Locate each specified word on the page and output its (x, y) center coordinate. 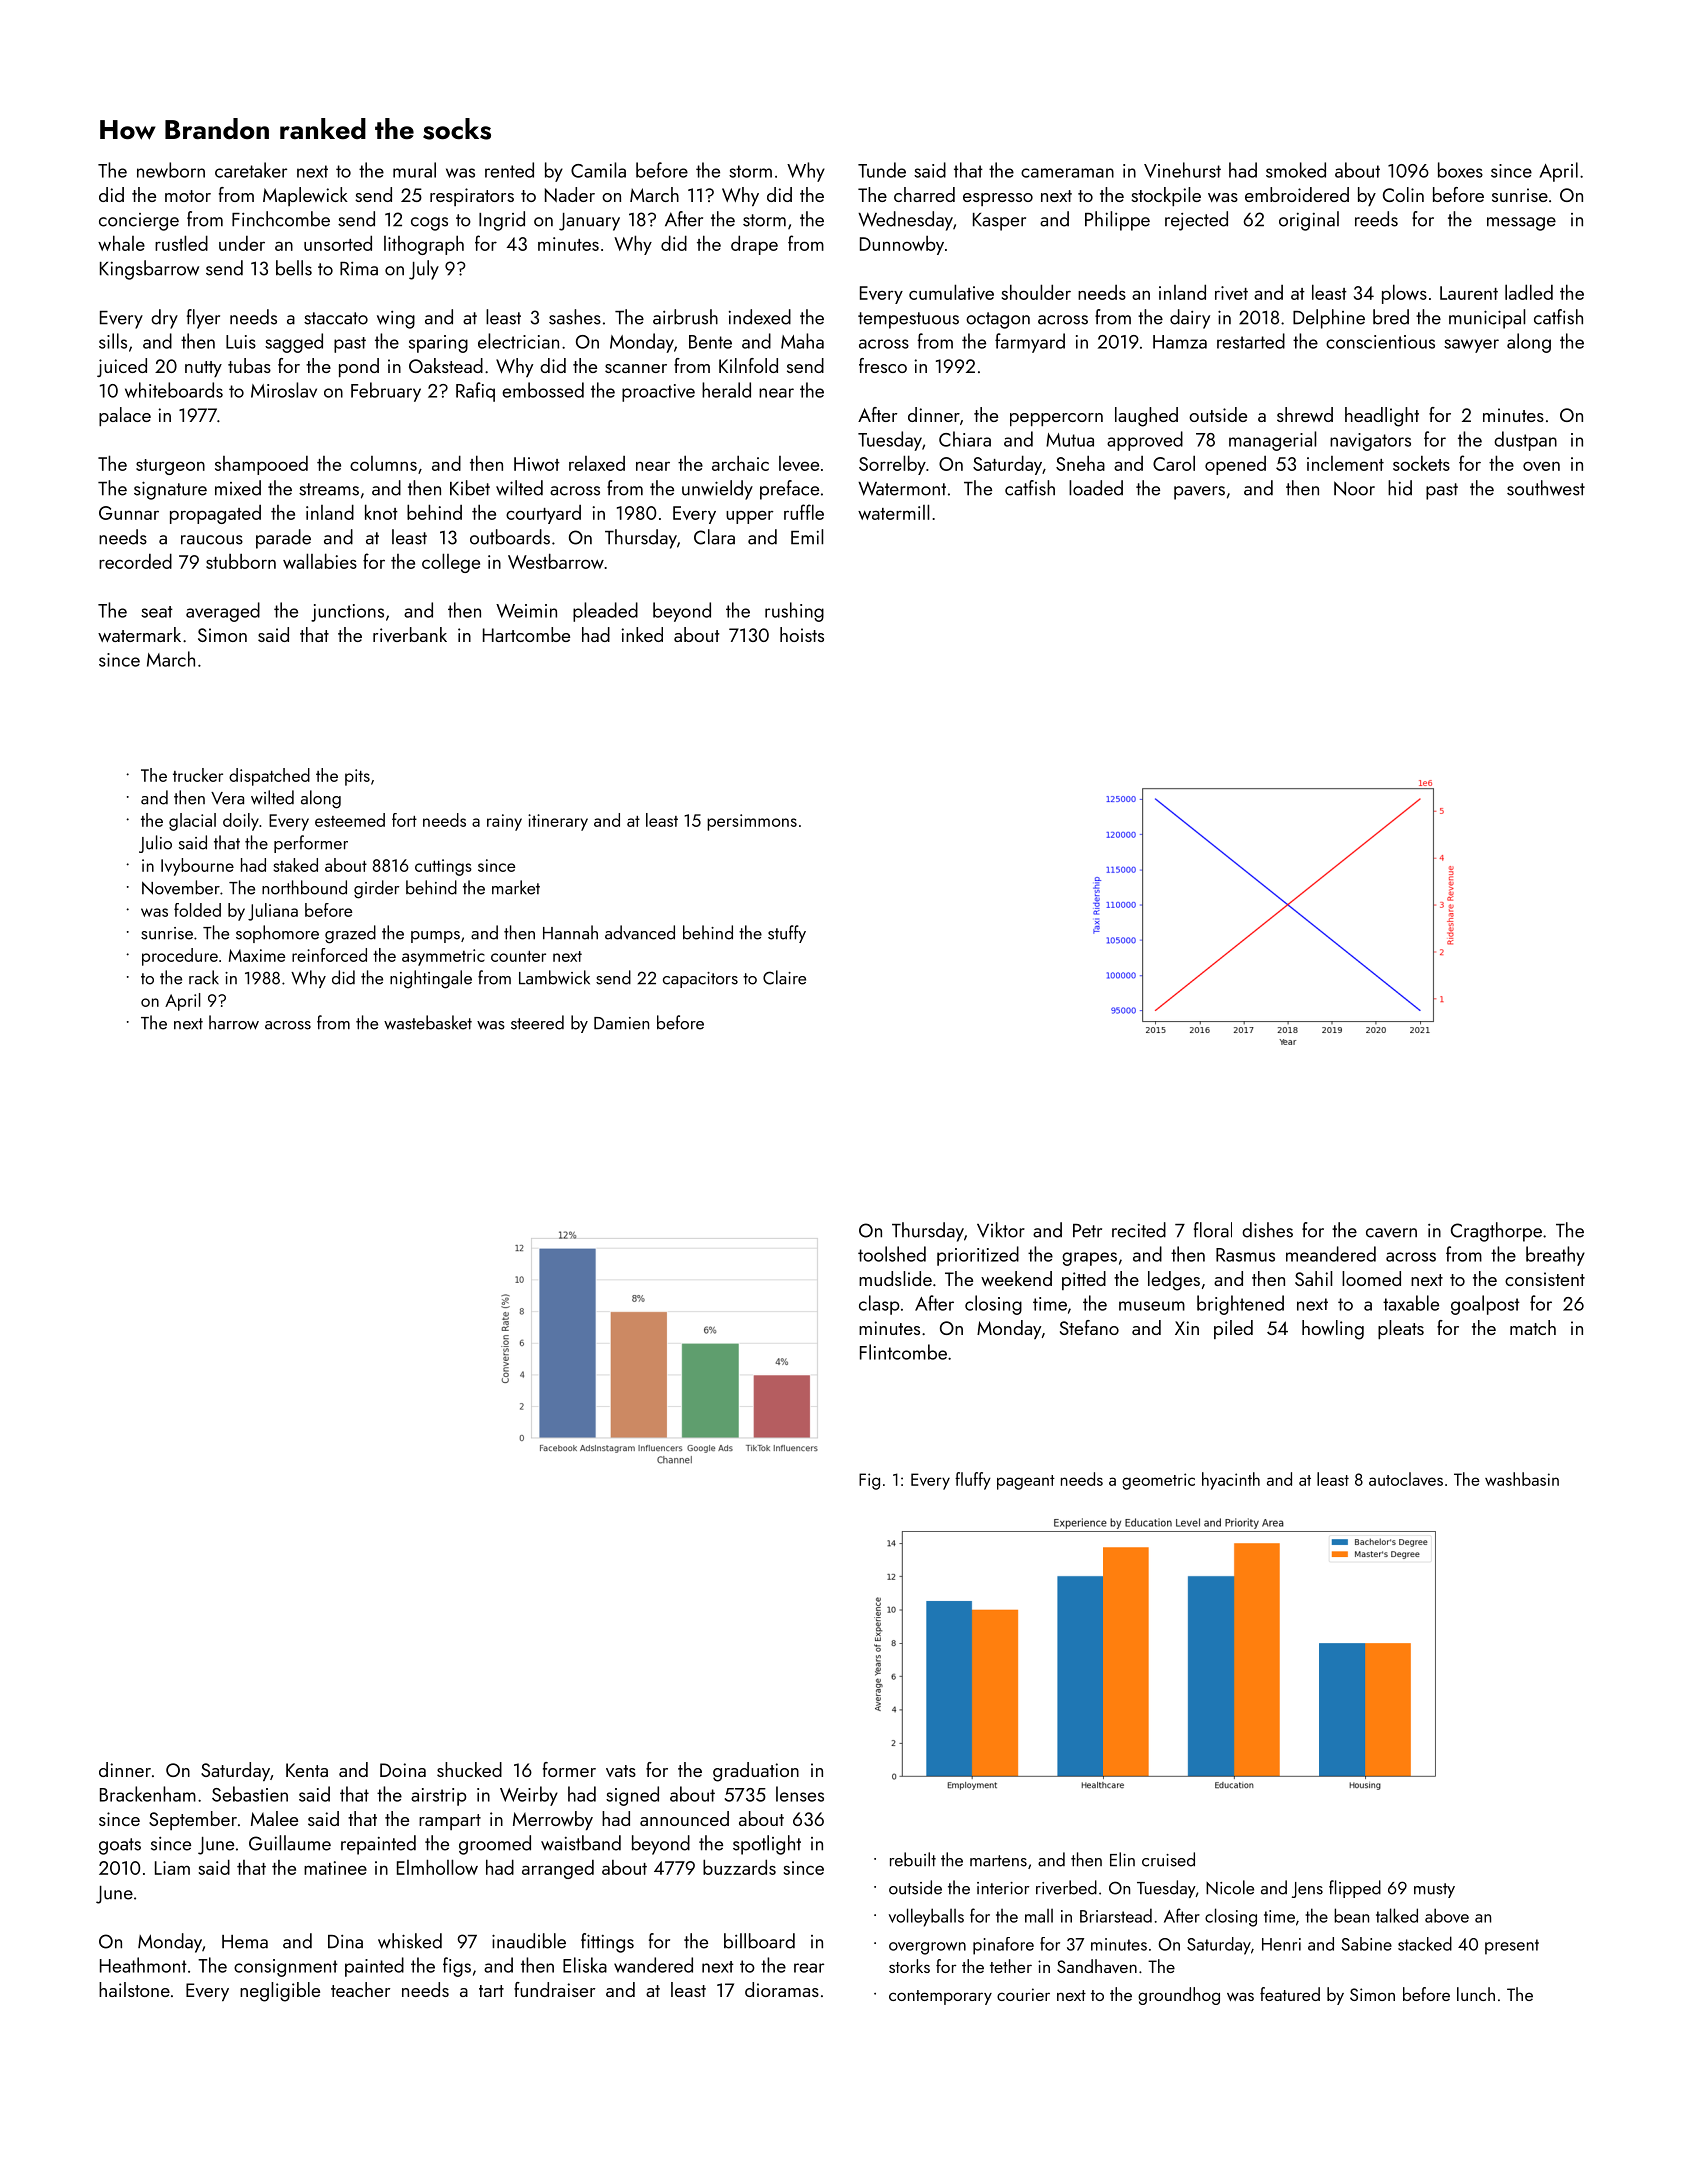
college (451, 563)
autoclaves (1406, 1479)
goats (120, 1846)
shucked (469, 1769)
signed (632, 1796)
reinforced (329, 955)
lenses (800, 1794)
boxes (1460, 170)
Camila (598, 170)
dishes (1267, 1230)
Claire (784, 977)
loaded (1096, 488)
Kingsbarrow (149, 270)
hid (1400, 488)
